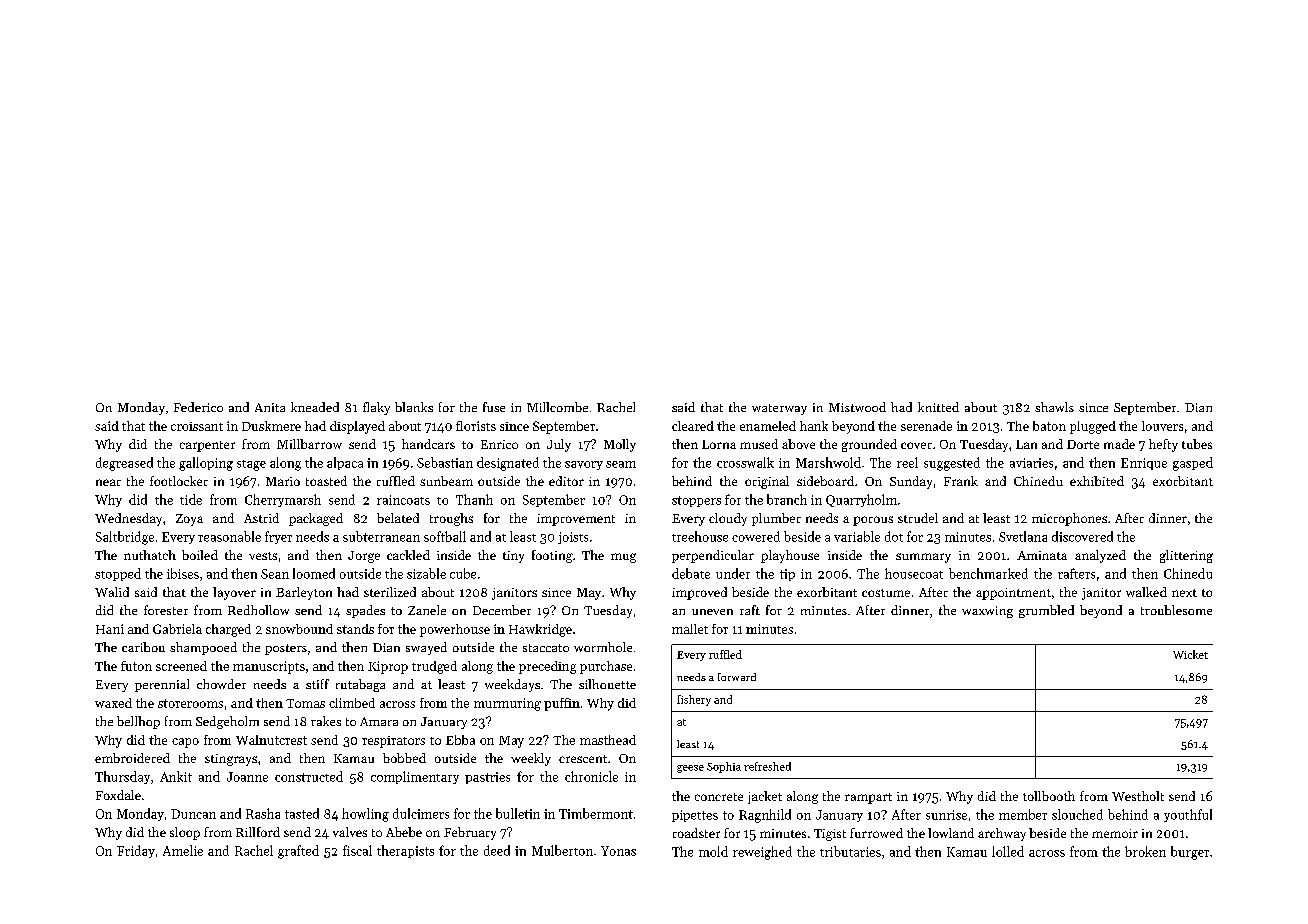 This screenshot has height=924, width=1308. I want to click on cleared, so click(693, 426).
